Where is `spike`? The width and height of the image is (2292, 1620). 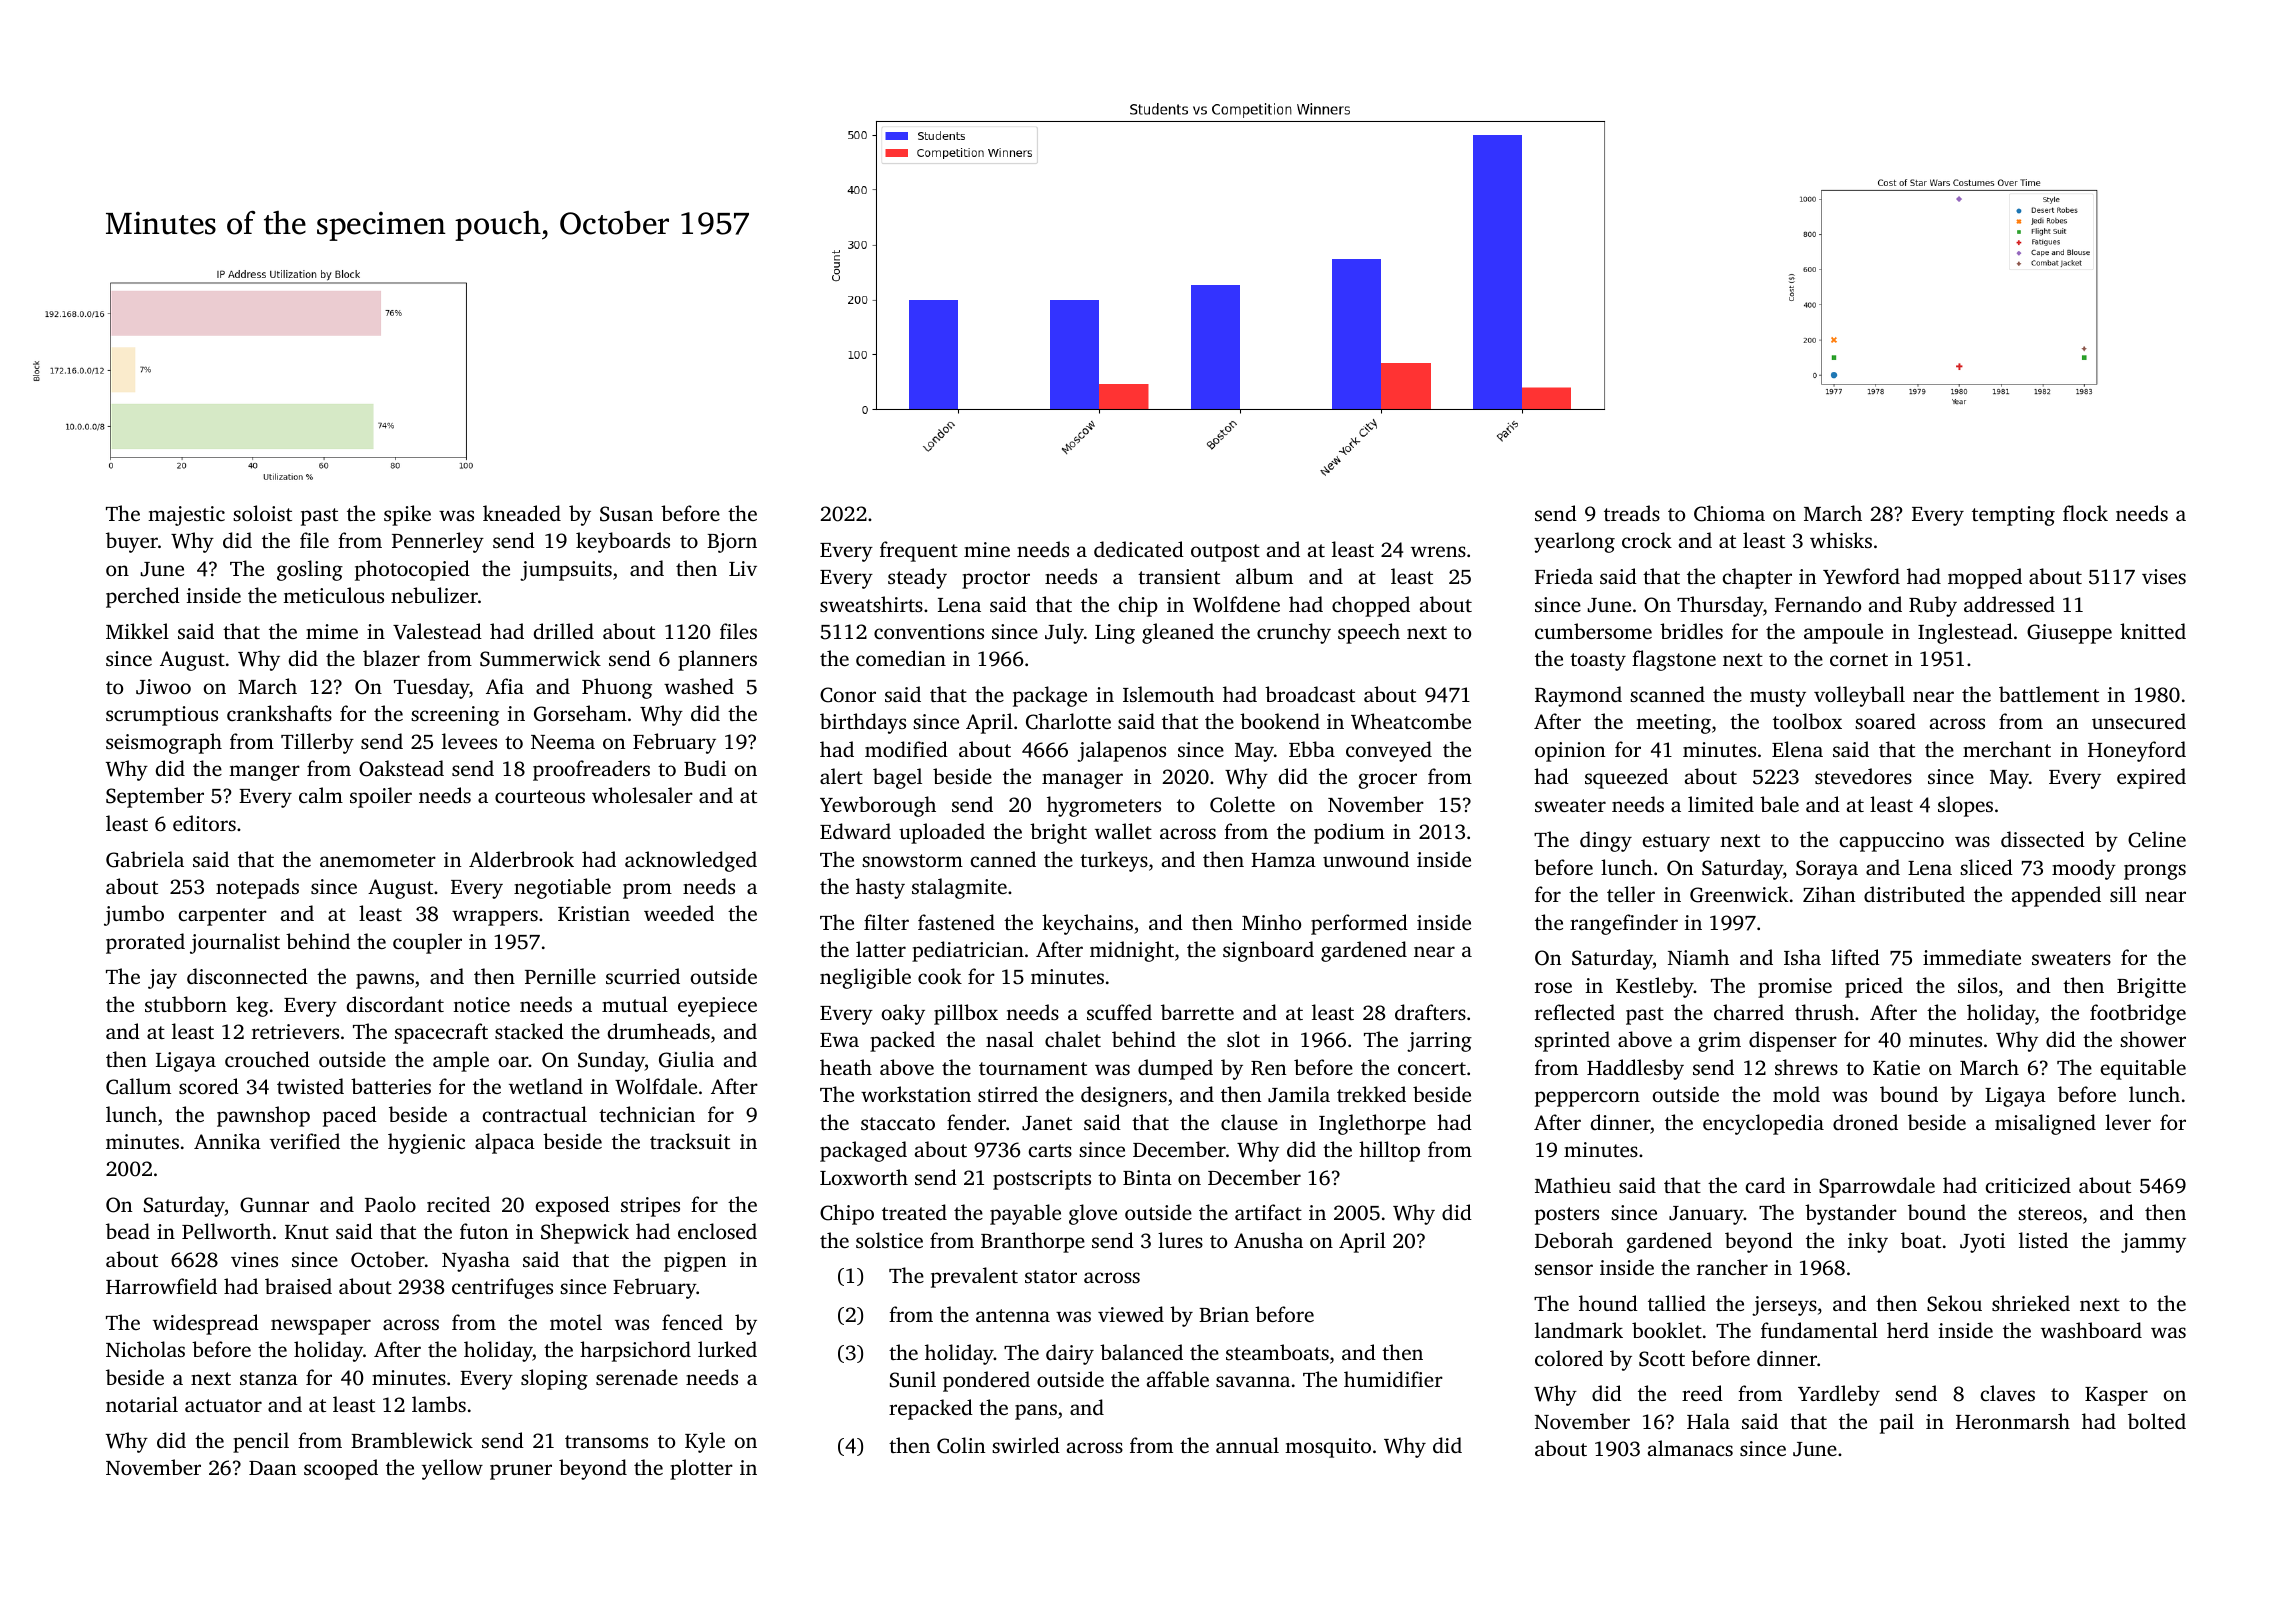
spike is located at coordinates (407, 515).
